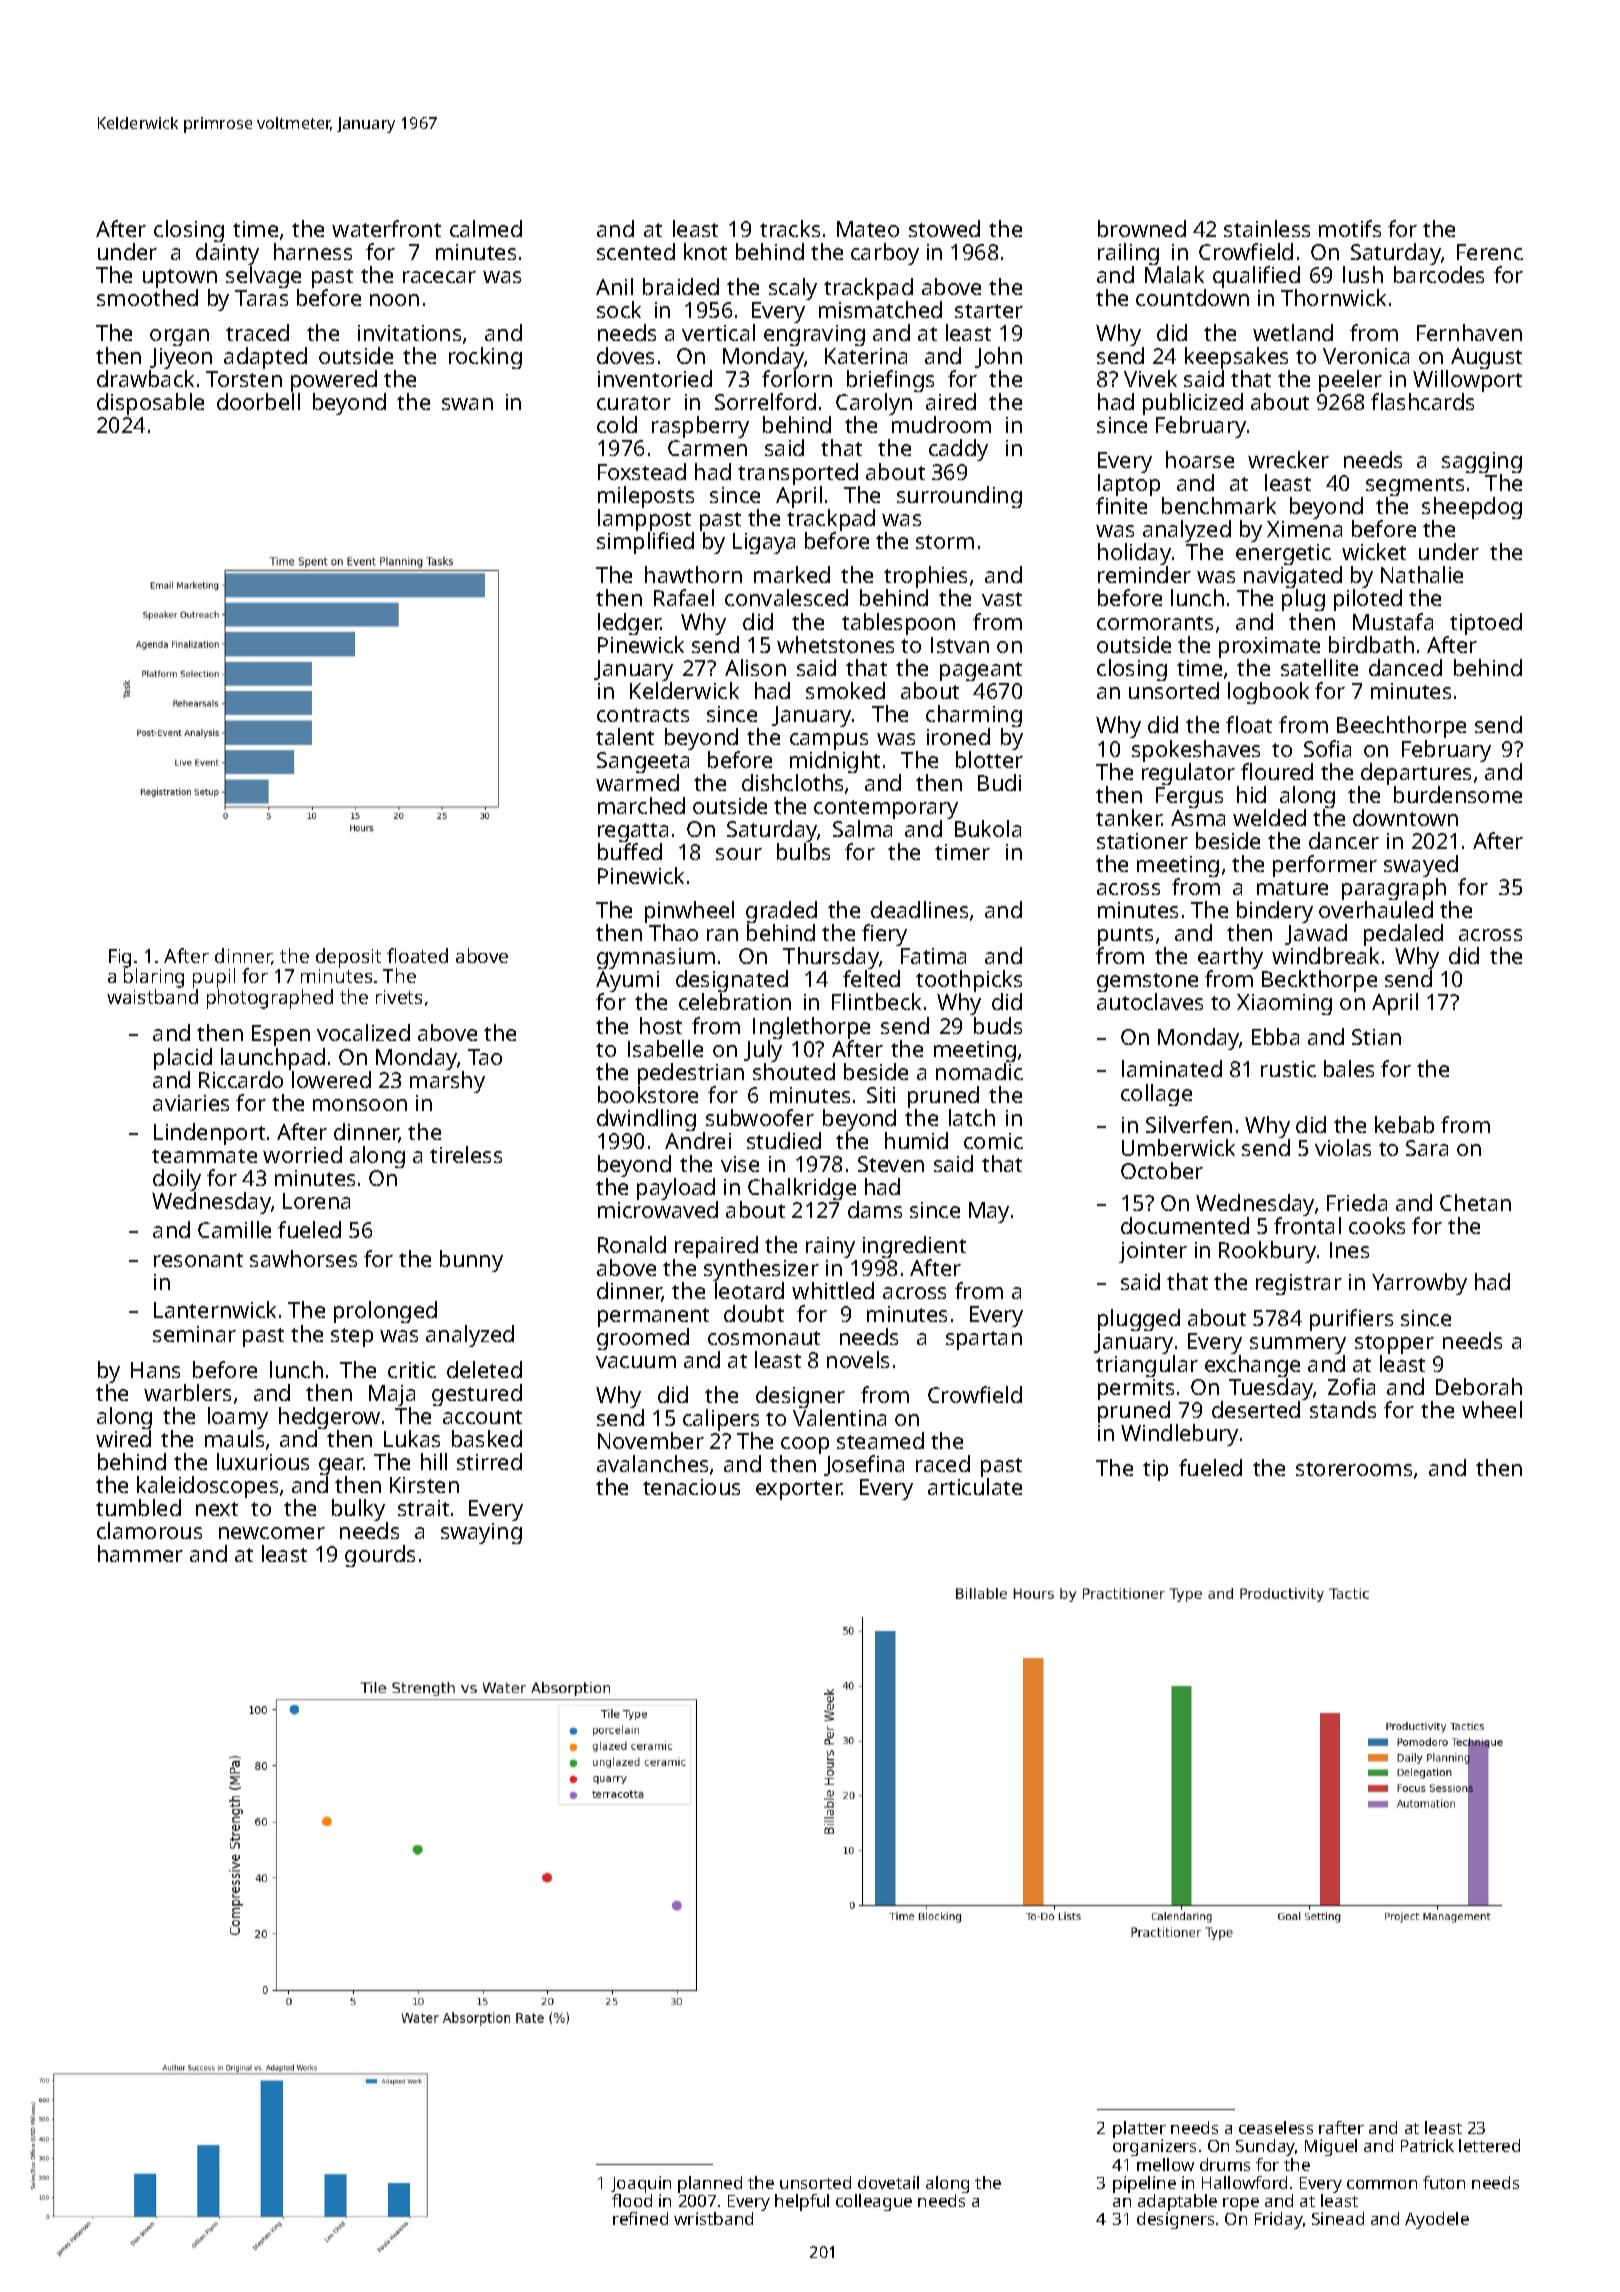  Describe the element at coordinates (1142, 841) in the document. I see `stationer` at that location.
